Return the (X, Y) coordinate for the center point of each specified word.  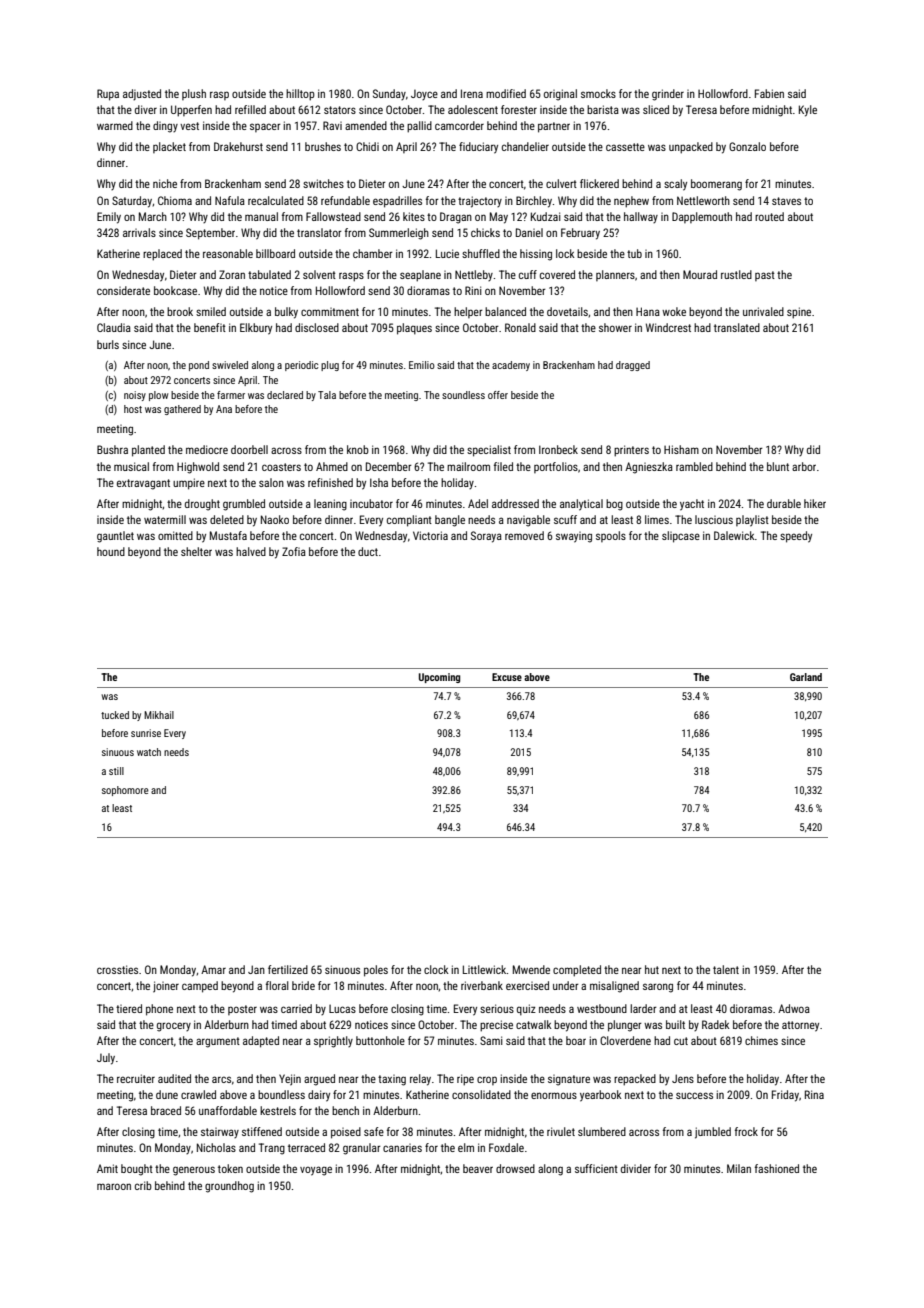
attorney (800, 1026)
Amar (213, 969)
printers (631, 451)
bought (137, 1170)
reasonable (228, 253)
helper (468, 312)
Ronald (520, 327)
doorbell (249, 449)
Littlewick (485, 969)
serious (497, 1008)
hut (652, 969)
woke (674, 311)
